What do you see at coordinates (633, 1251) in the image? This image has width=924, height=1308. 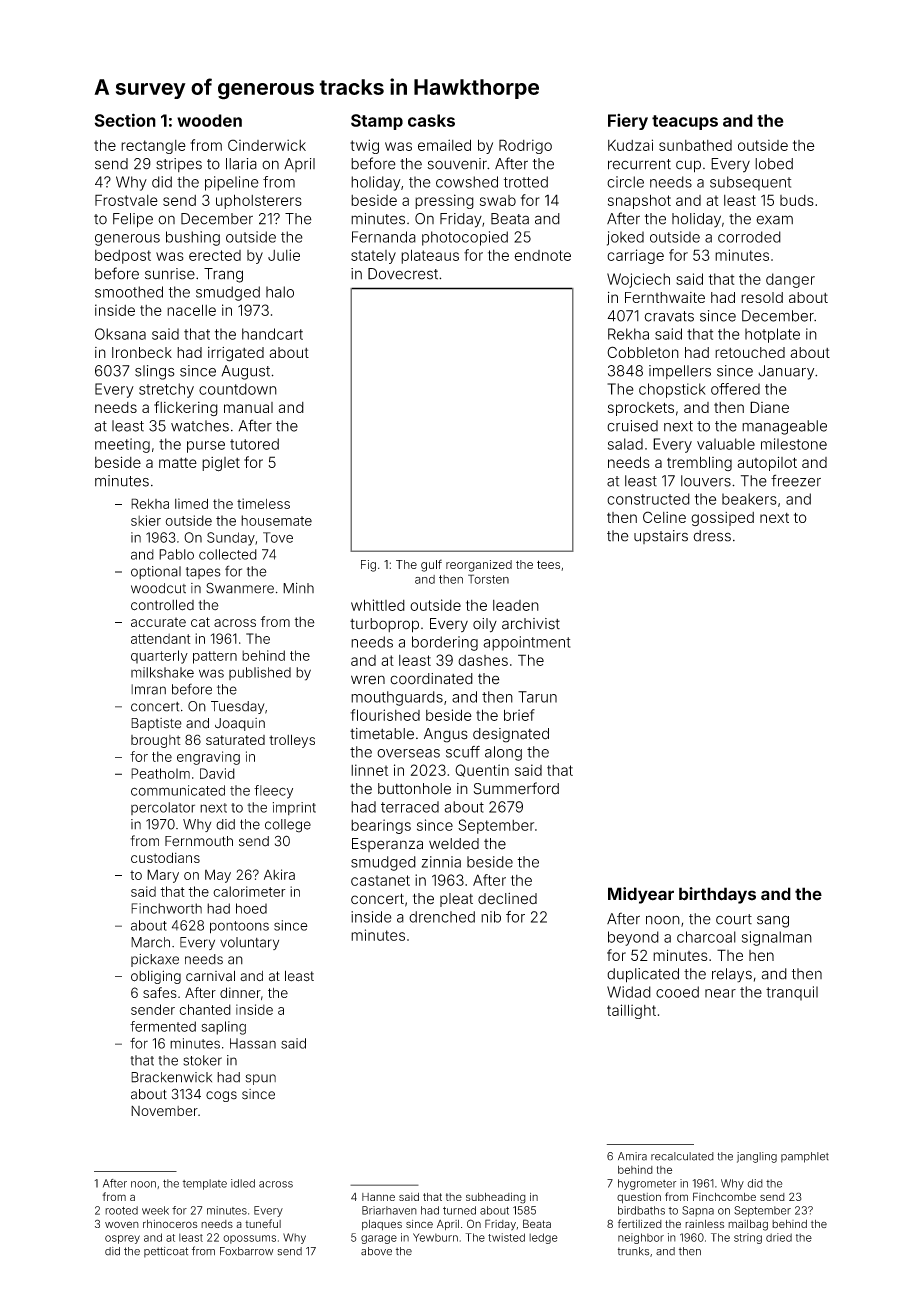 I see `trunks` at bounding box center [633, 1251].
